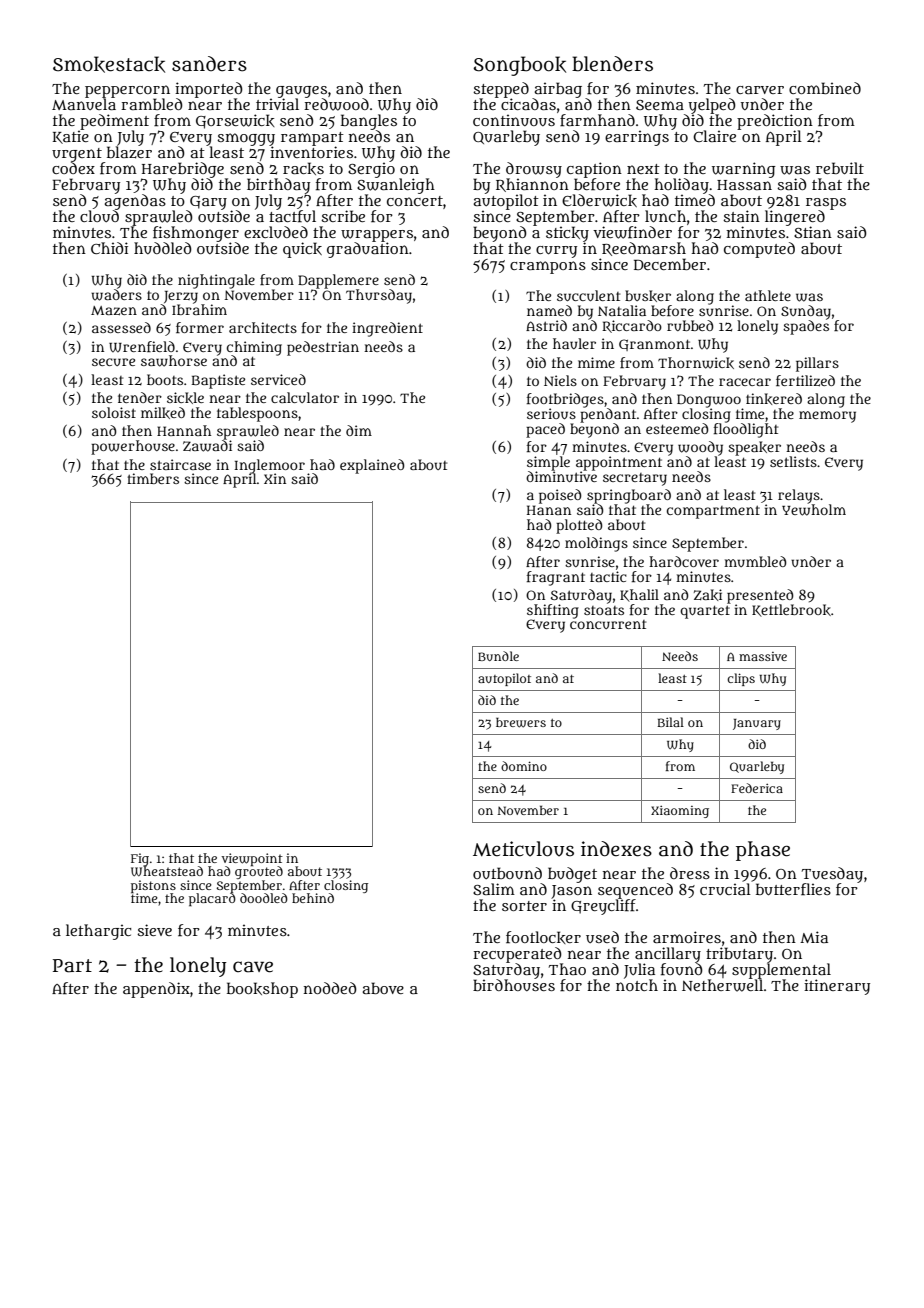 This screenshot has width=924, height=1308. Describe the element at coordinates (813, 232) in the screenshot. I see `Stian` at that location.
